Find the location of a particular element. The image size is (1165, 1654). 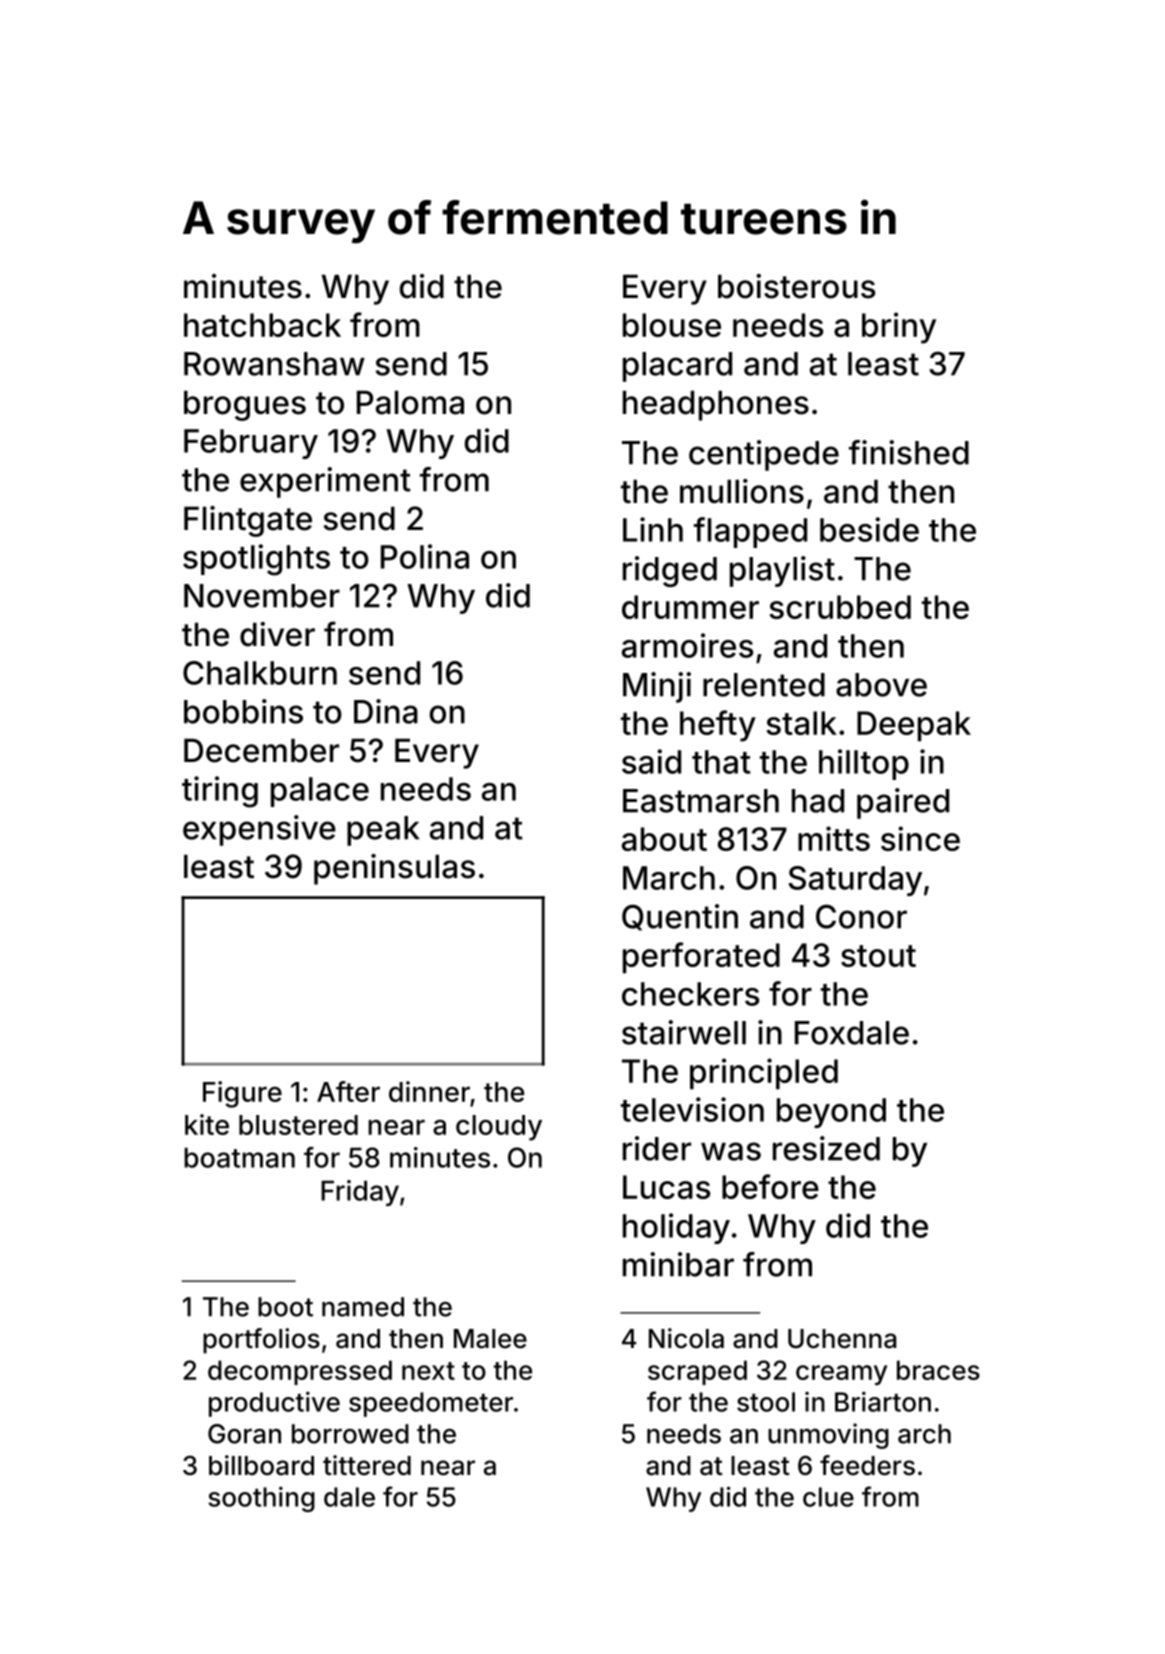

tittered is located at coordinates (367, 1465).
